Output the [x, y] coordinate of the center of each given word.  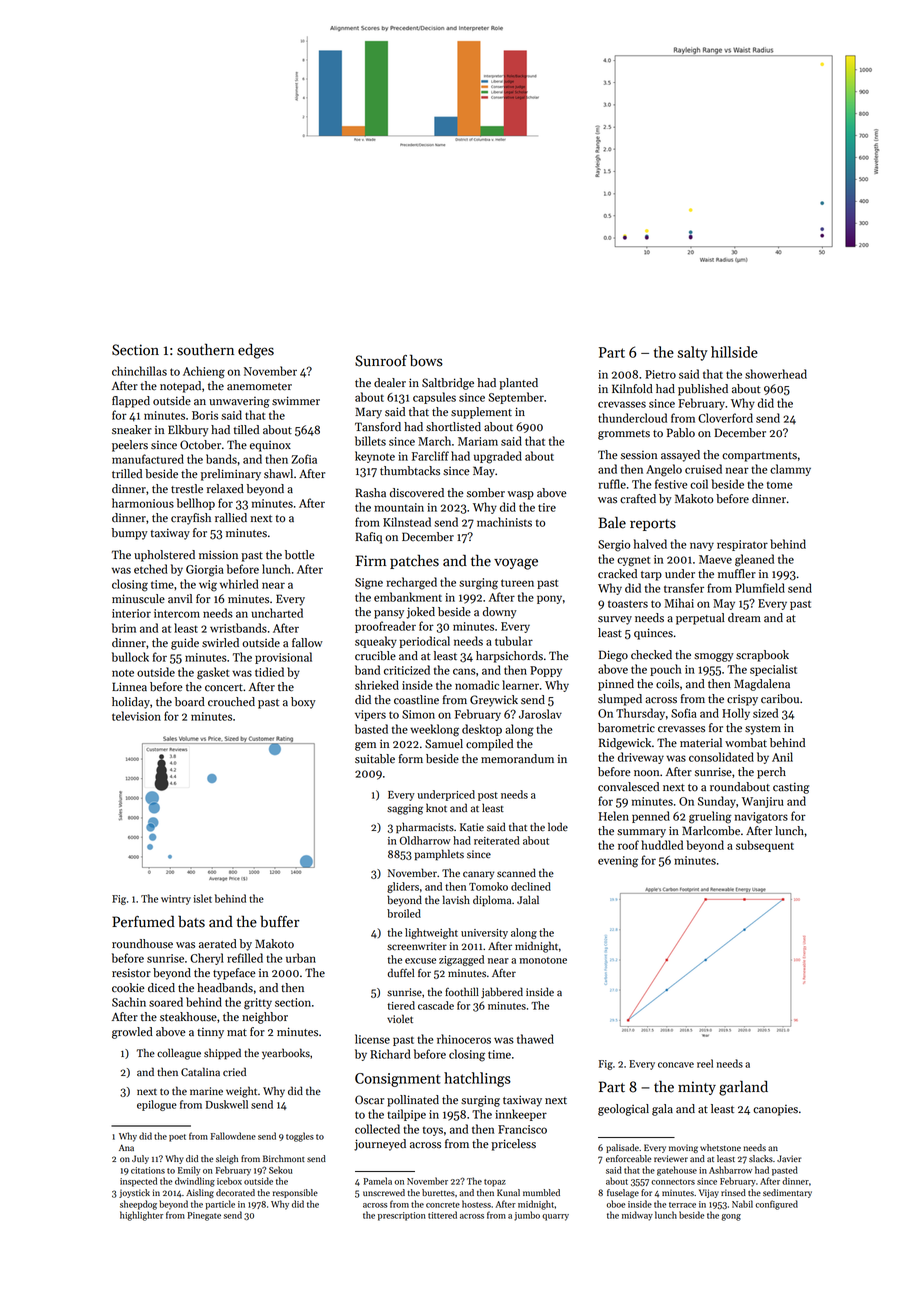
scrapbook [762, 656]
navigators [761, 818]
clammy [790, 470]
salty [693, 353]
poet [177, 1138]
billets [370, 441]
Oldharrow [425, 840]
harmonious [143, 503]
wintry [176, 900]
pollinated [413, 1101]
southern [205, 349]
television [136, 716]
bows [426, 360]
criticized [407, 670]
